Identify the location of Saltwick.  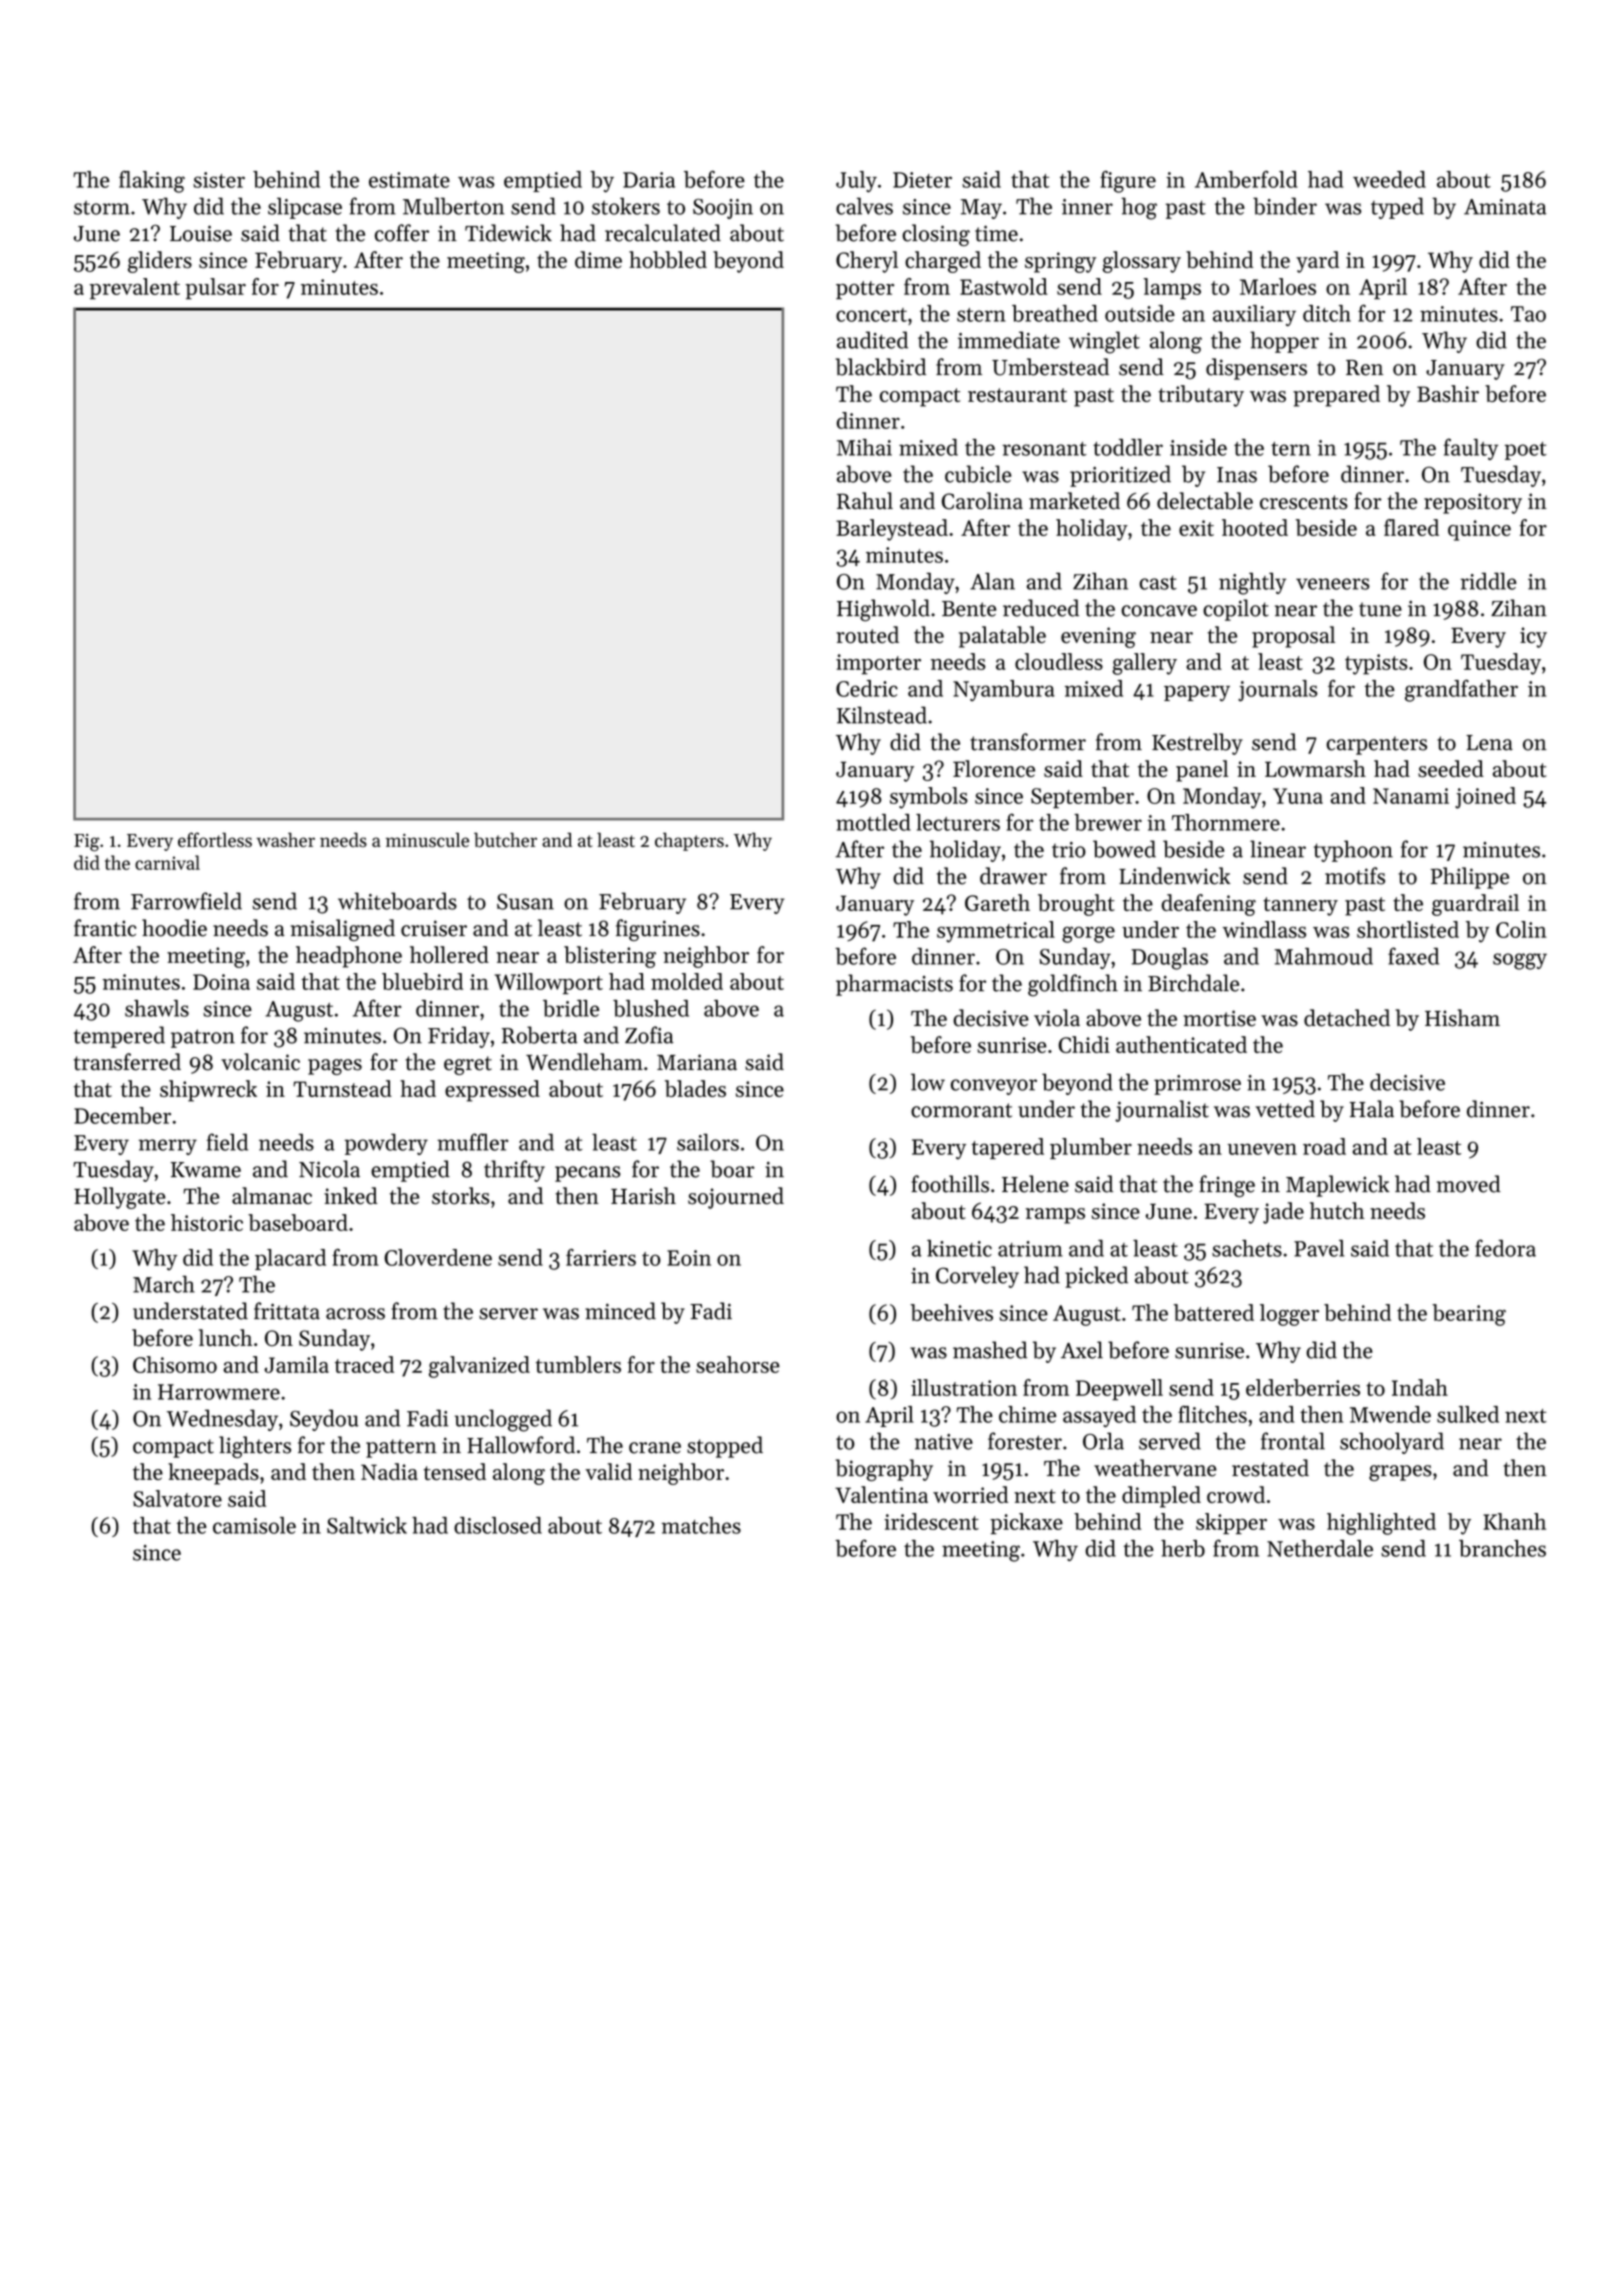
(367, 1525).
